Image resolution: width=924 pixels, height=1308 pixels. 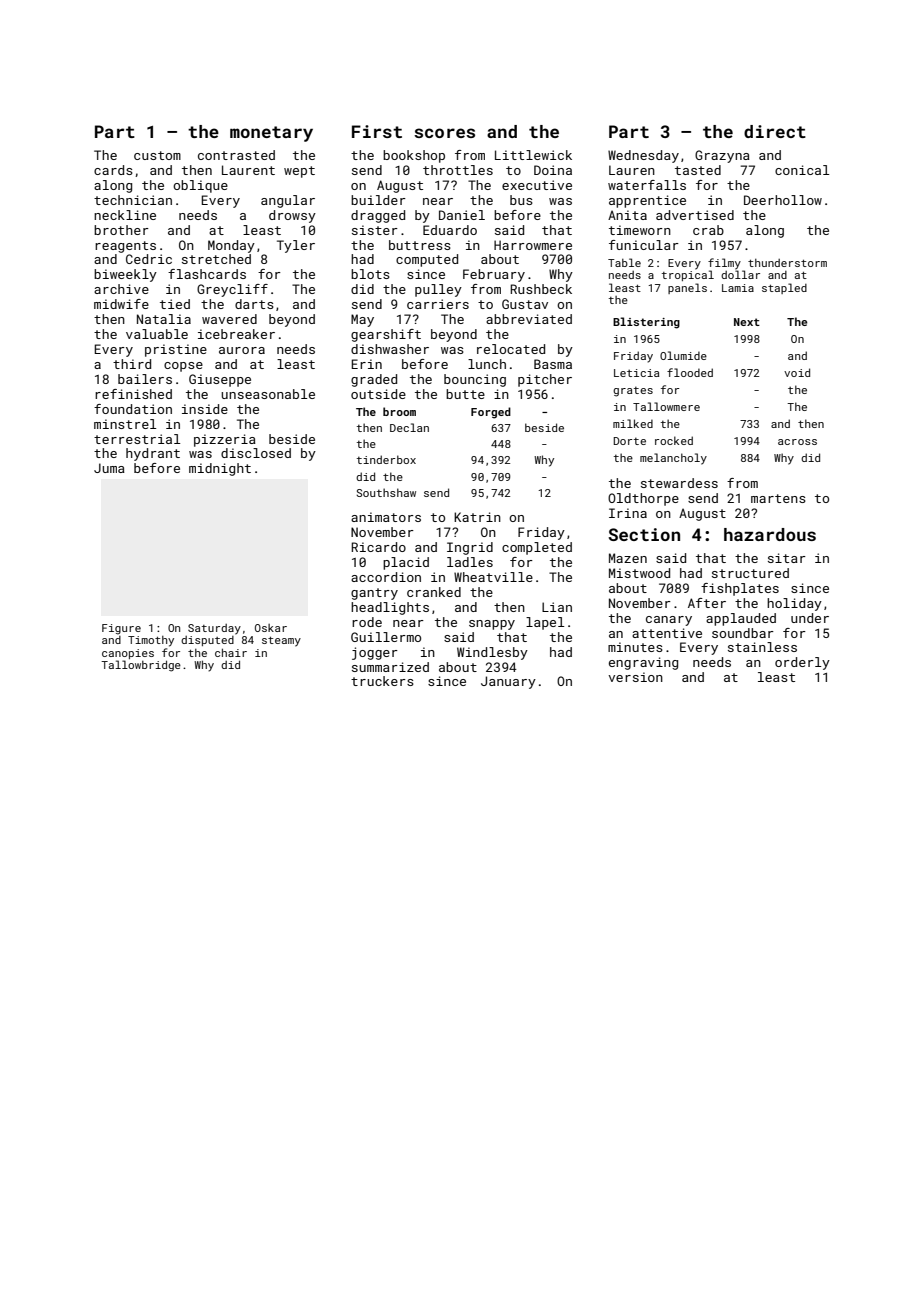 I want to click on Tallowbridge, so click(x=141, y=666).
